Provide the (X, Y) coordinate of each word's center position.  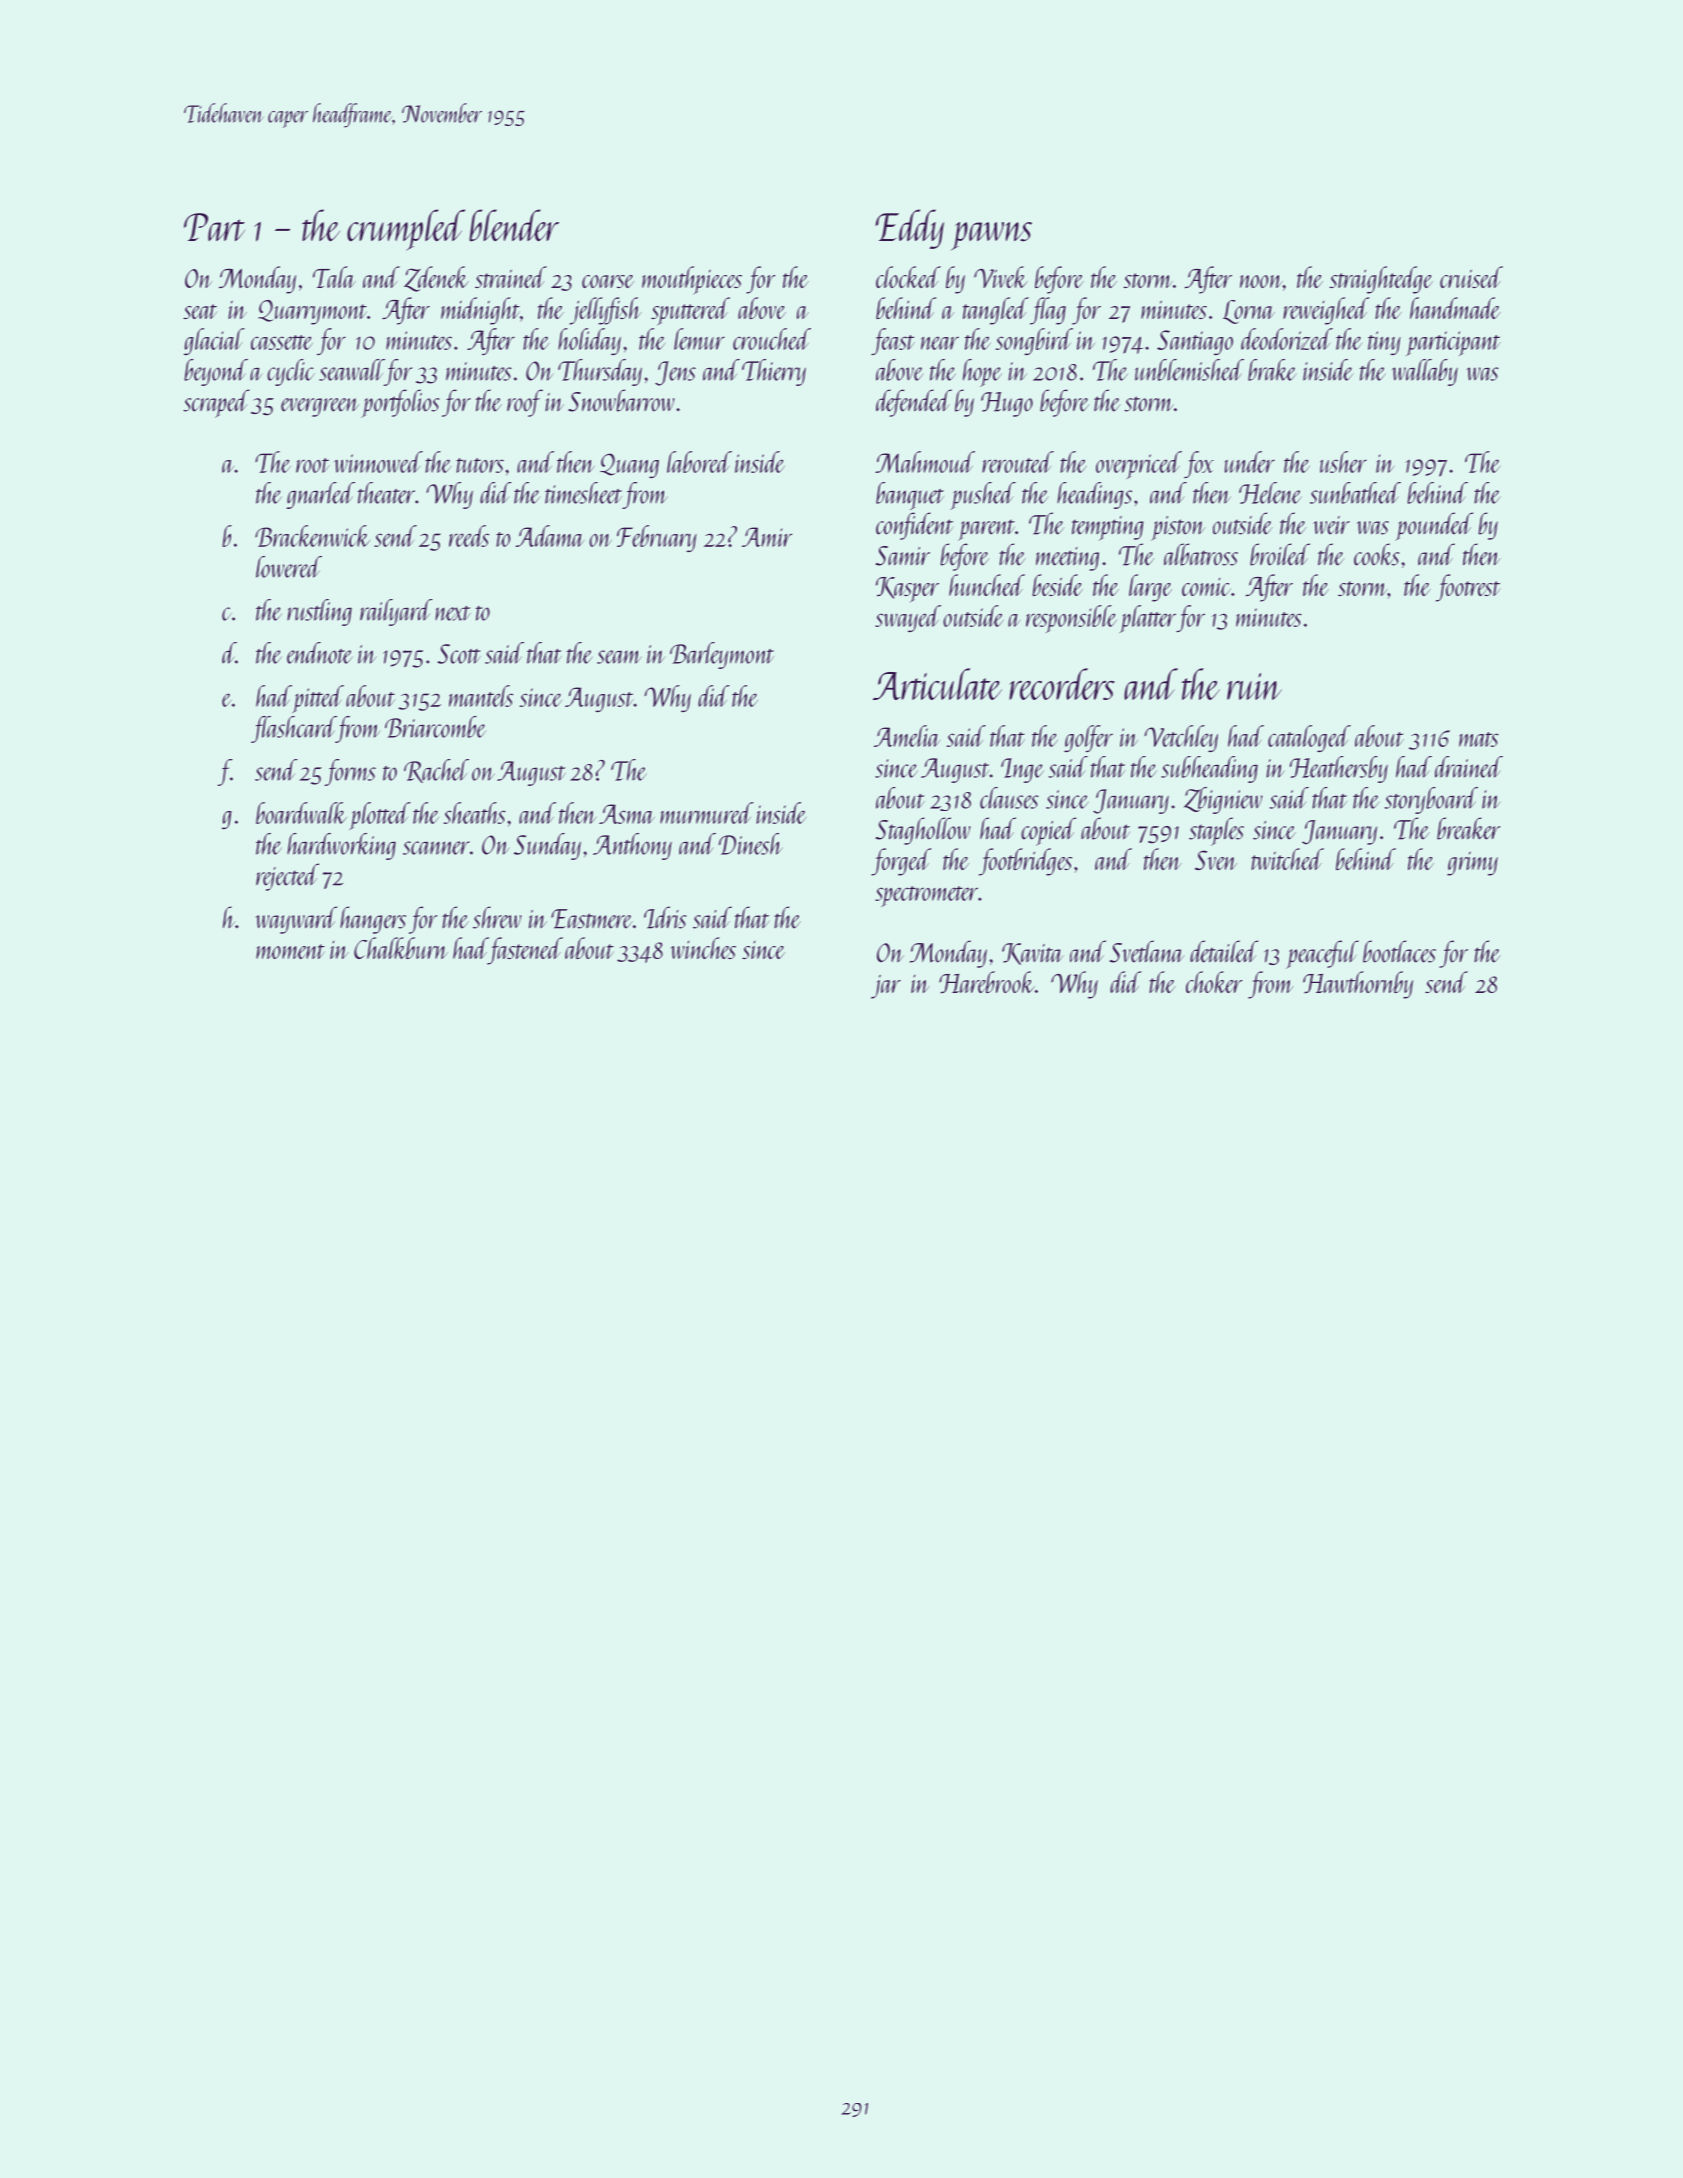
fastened (525, 951)
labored (699, 462)
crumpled (406, 230)
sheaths (475, 813)
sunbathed (1355, 493)
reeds (469, 536)
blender (514, 225)
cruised (1471, 277)
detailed (1224, 951)
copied (1048, 831)
